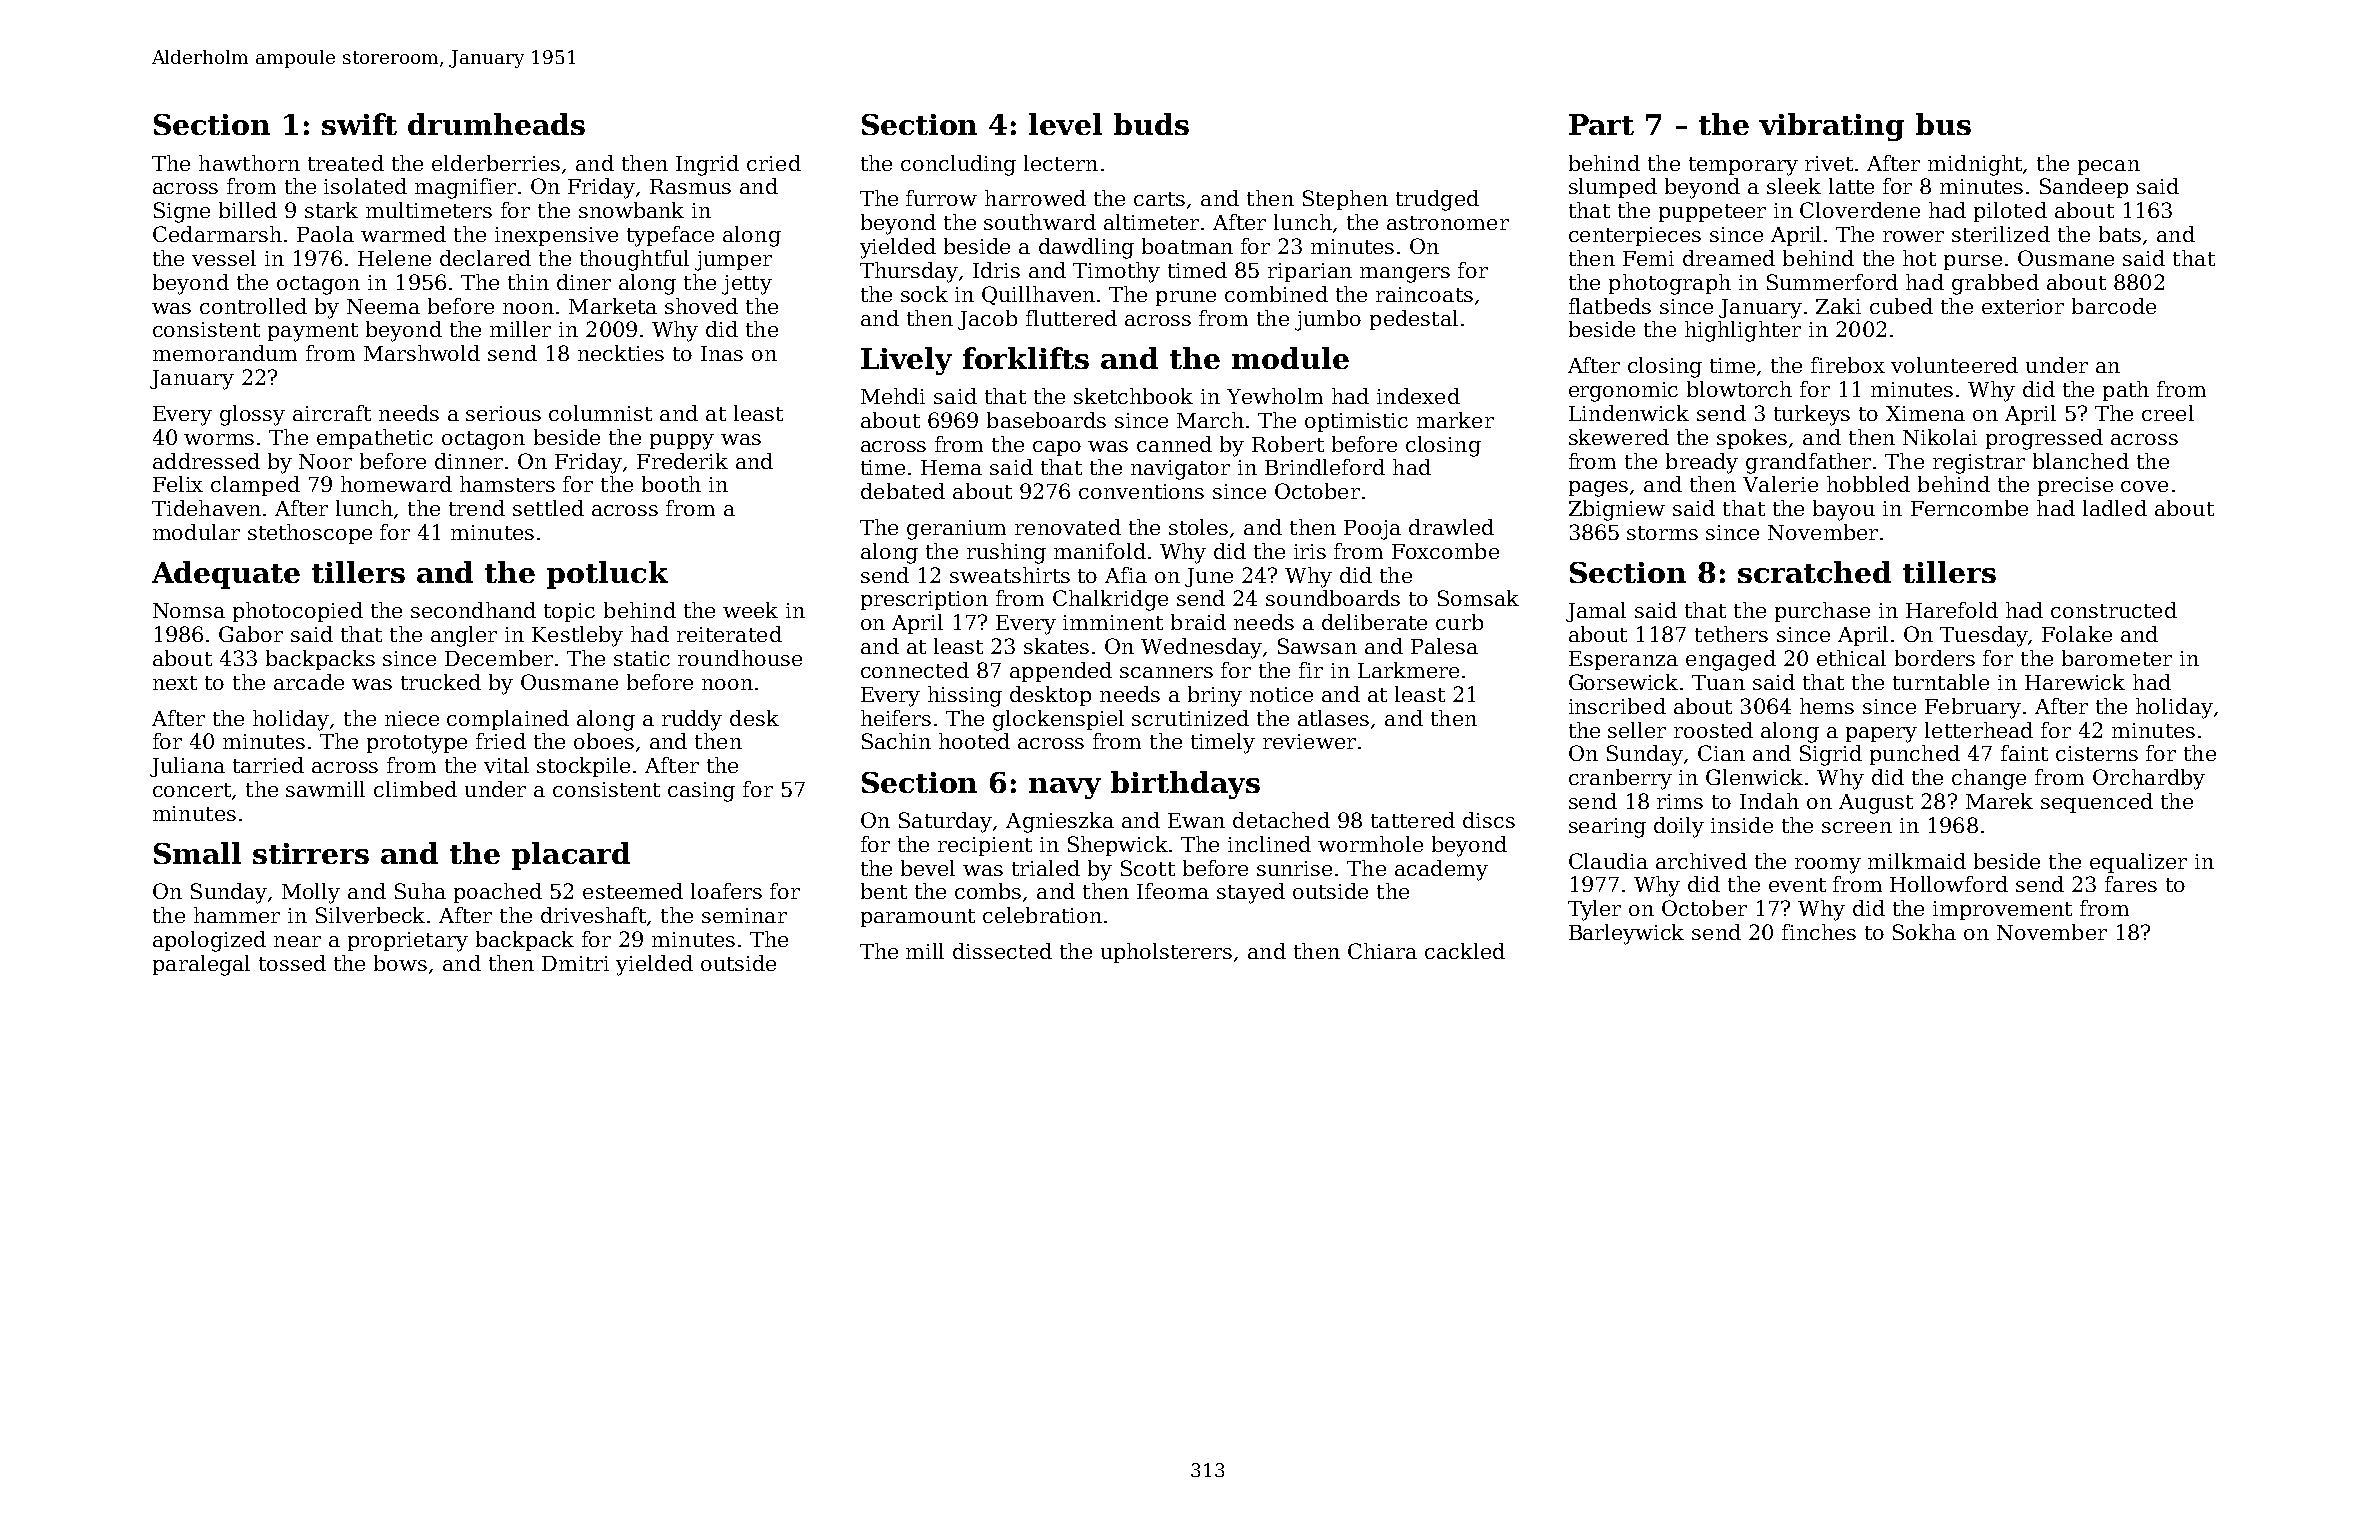 The height and width of the screenshot is (1540, 2380). What do you see at coordinates (506, 765) in the screenshot?
I see `vital` at bounding box center [506, 765].
